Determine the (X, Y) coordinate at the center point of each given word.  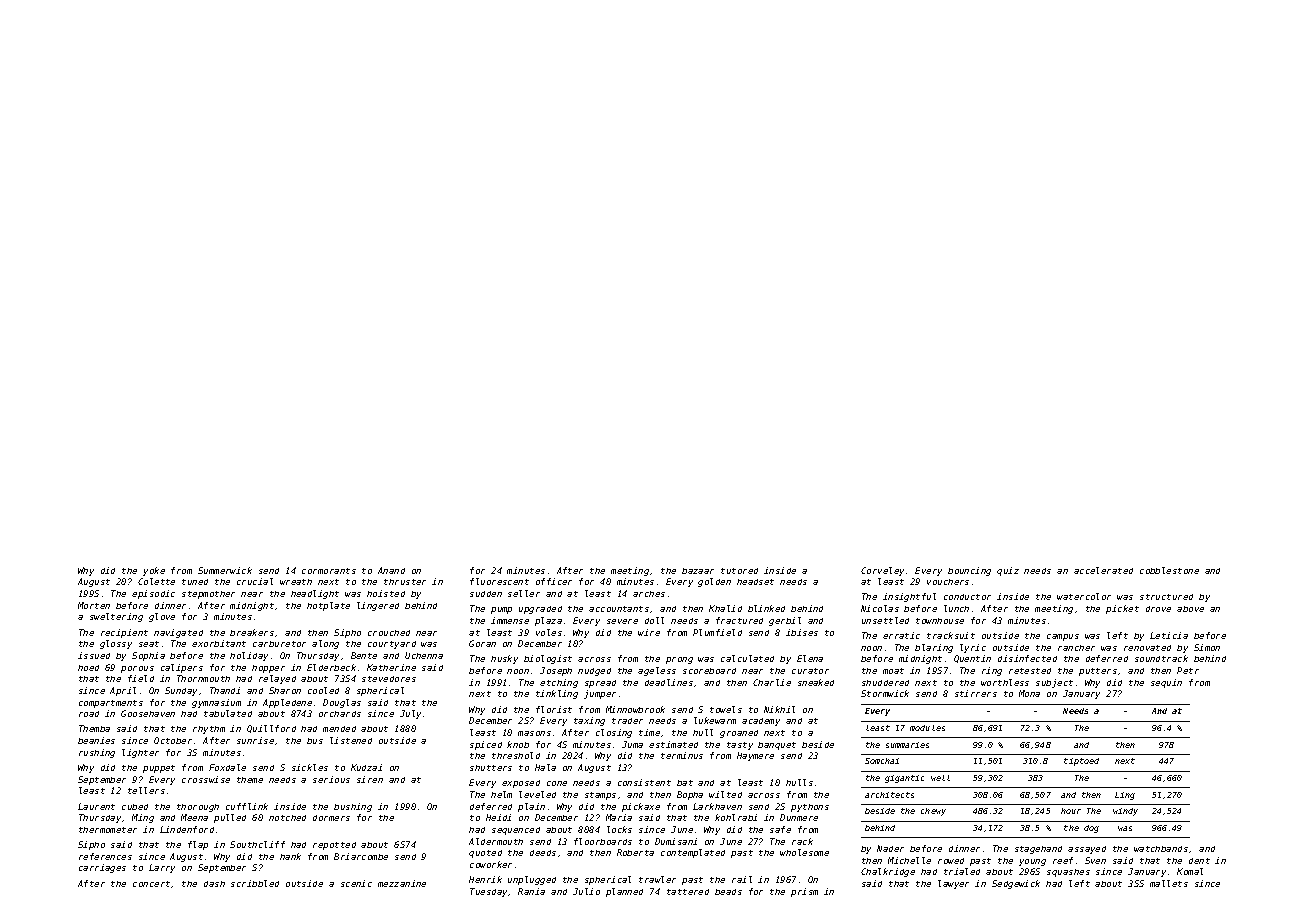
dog (1091, 829)
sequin (1166, 683)
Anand (391, 570)
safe (780, 829)
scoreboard (709, 671)
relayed (277, 679)
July (410, 714)
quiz (1008, 571)
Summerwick (225, 570)
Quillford (271, 729)
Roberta (635, 852)
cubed (135, 807)
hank (290, 856)
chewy (933, 812)
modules (927, 728)
